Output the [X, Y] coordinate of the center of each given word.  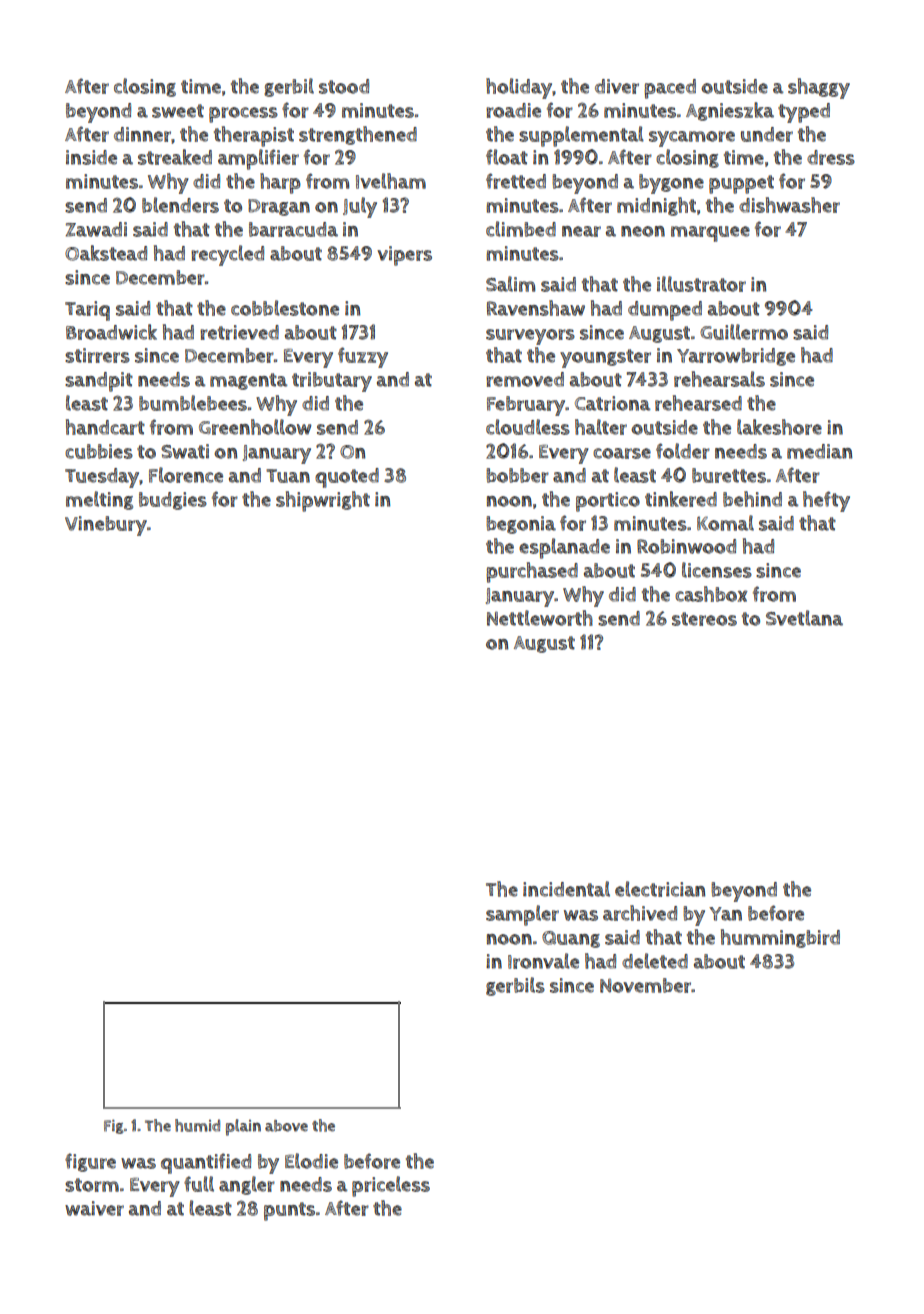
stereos [704, 619]
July [360, 207]
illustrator [701, 284]
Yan [725, 914]
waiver [94, 1208]
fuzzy [363, 357]
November [645, 985]
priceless [391, 1186]
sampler [522, 915]
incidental [566, 889]
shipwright [323, 501]
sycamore [692, 139]
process [243, 115]
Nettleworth [540, 618]
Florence [186, 475]
